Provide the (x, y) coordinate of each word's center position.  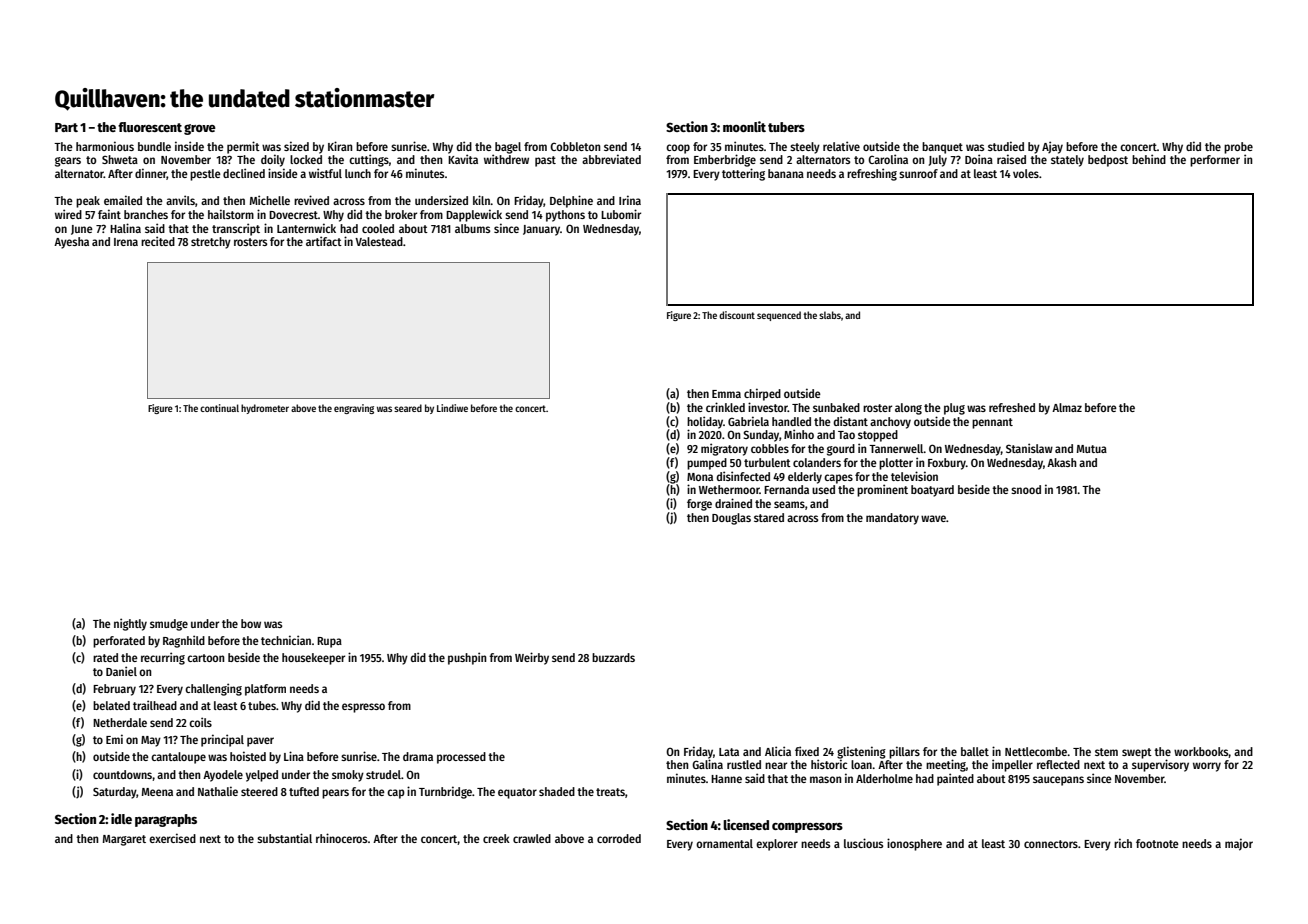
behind (1149, 159)
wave (933, 518)
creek (496, 838)
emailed (123, 200)
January (541, 230)
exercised (172, 838)
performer (1215, 161)
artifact (324, 241)
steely (805, 148)
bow (251, 623)
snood (1026, 489)
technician (286, 640)
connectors (1051, 844)
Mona (700, 477)
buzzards (613, 657)
